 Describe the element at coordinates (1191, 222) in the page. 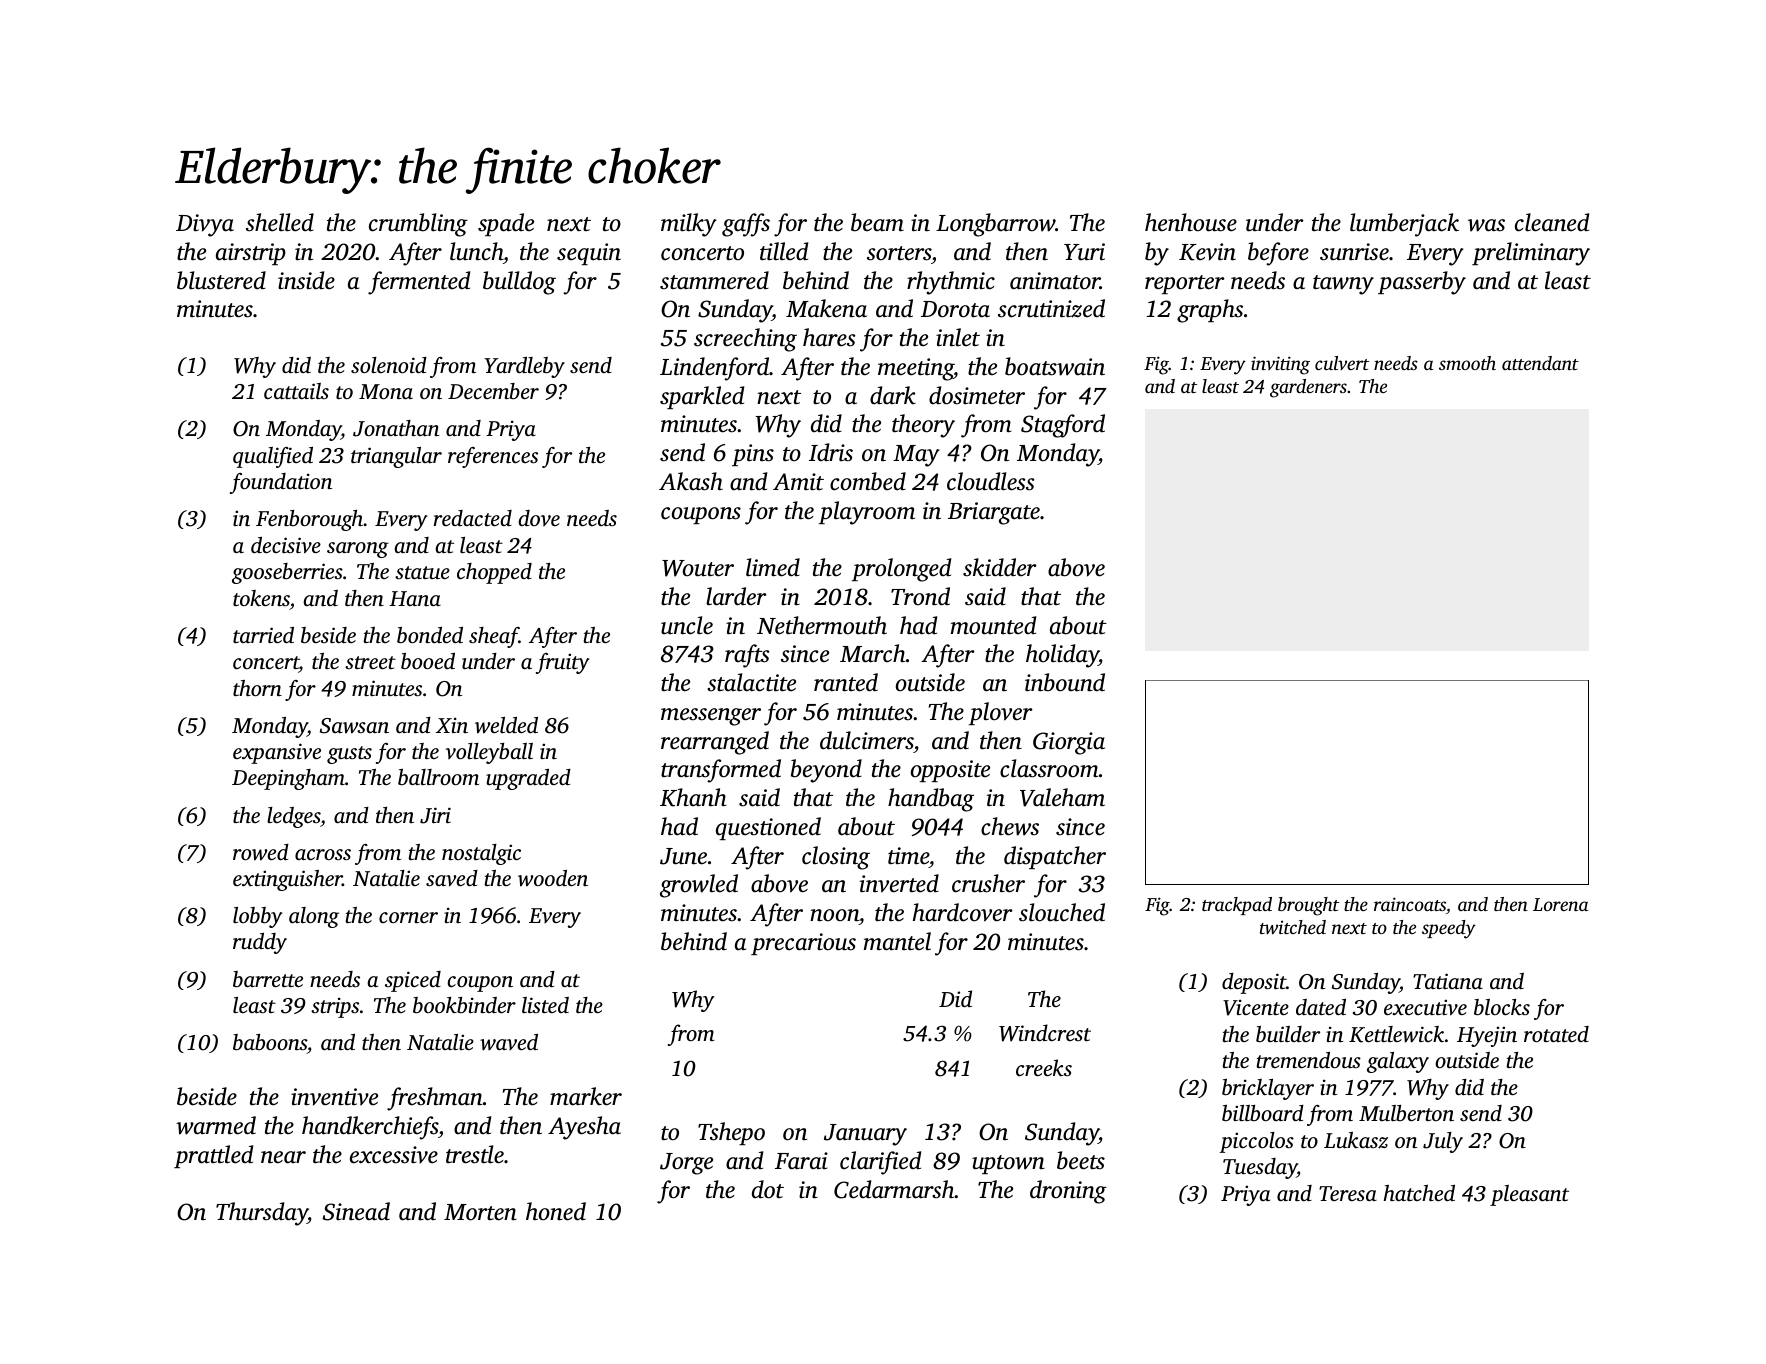

I see `henhouse` at that location.
